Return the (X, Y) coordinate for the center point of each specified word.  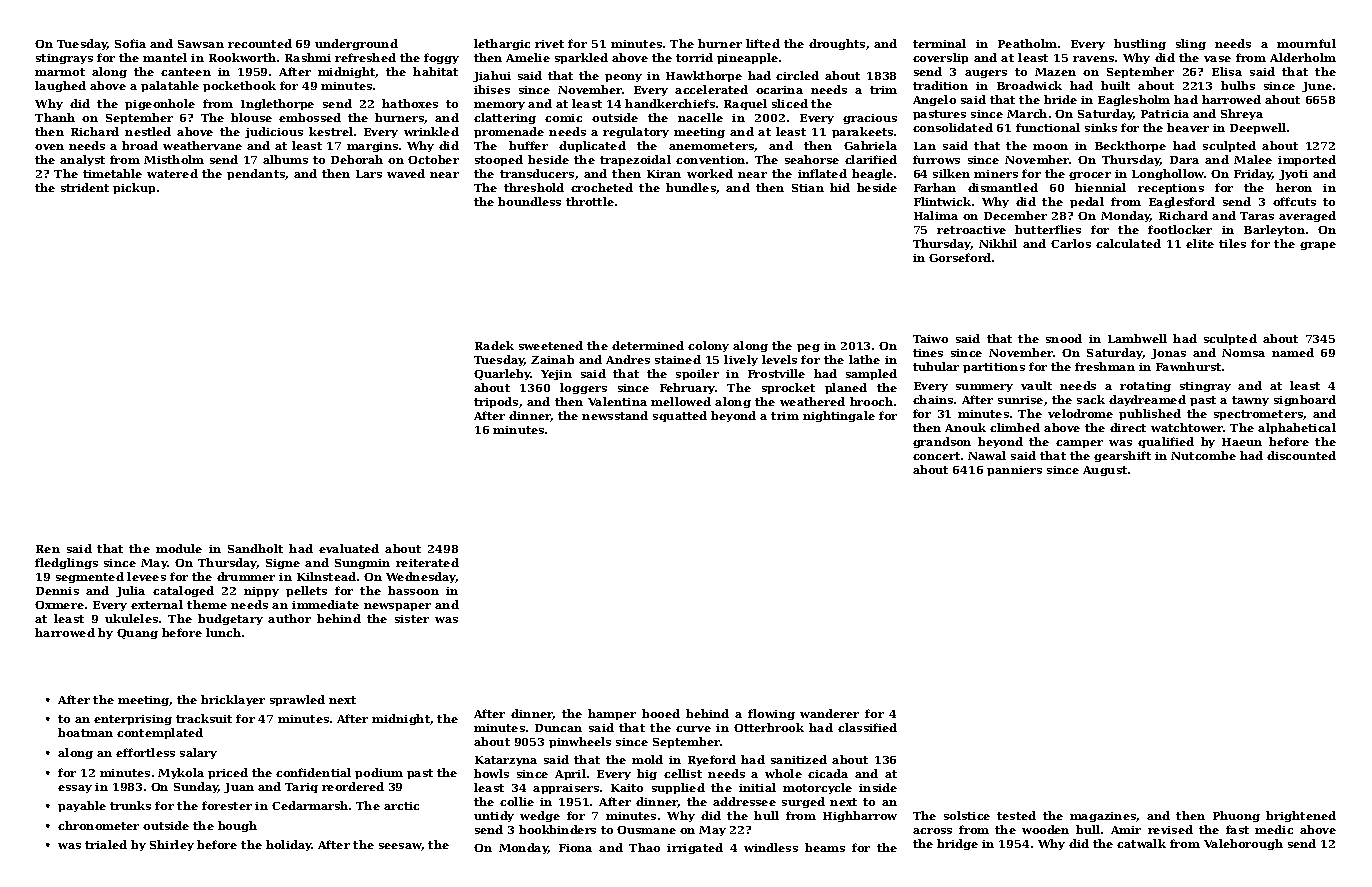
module (179, 548)
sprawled (297, 700)
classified (867, 727)
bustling (1140, 44)
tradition (940, 85)
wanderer (829, 713)
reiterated (427, 562)
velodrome (1080, 413)
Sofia (130, 43)
